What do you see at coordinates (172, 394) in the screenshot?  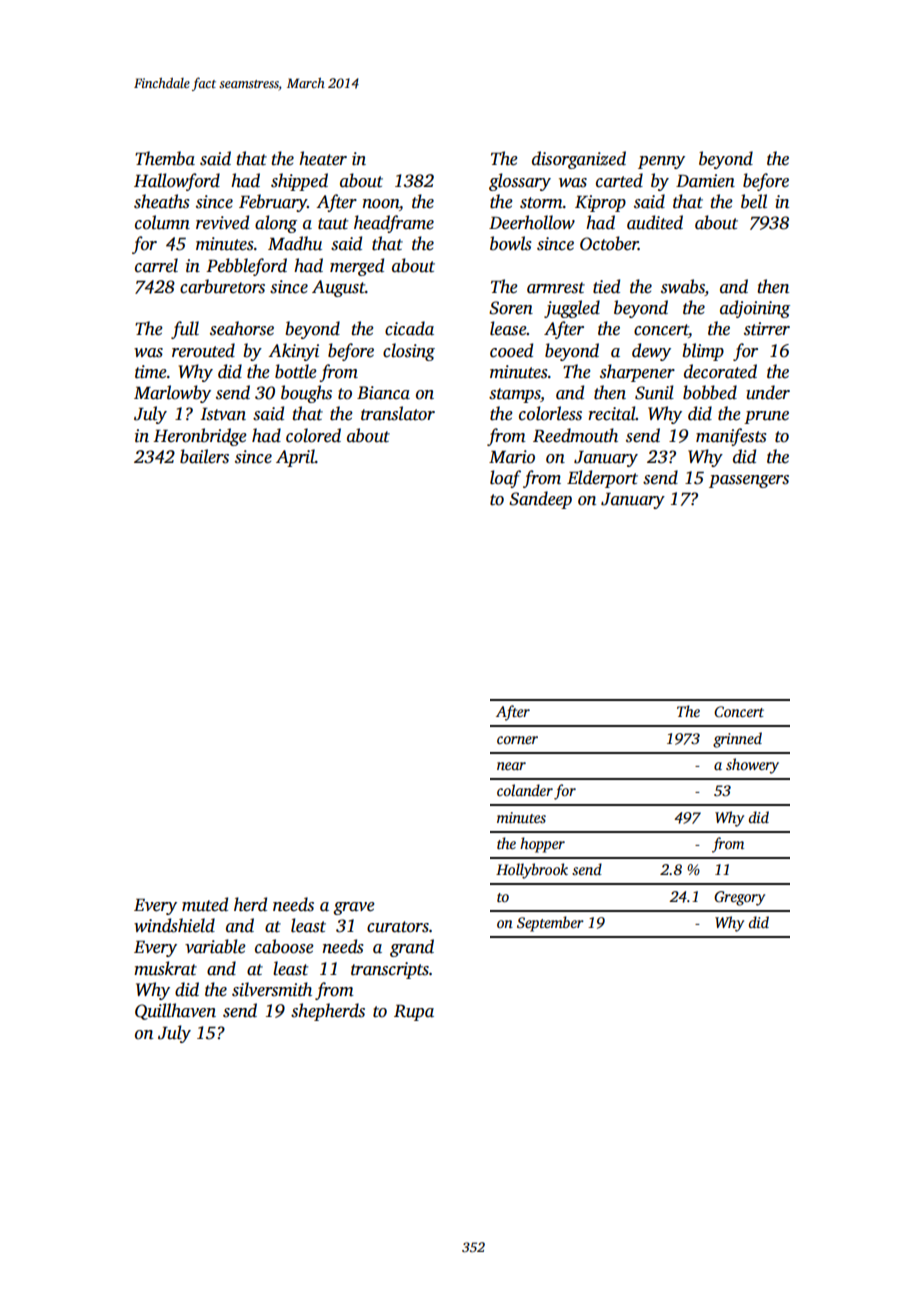 I see `Marlowby` at bounding box center [172, 394].
